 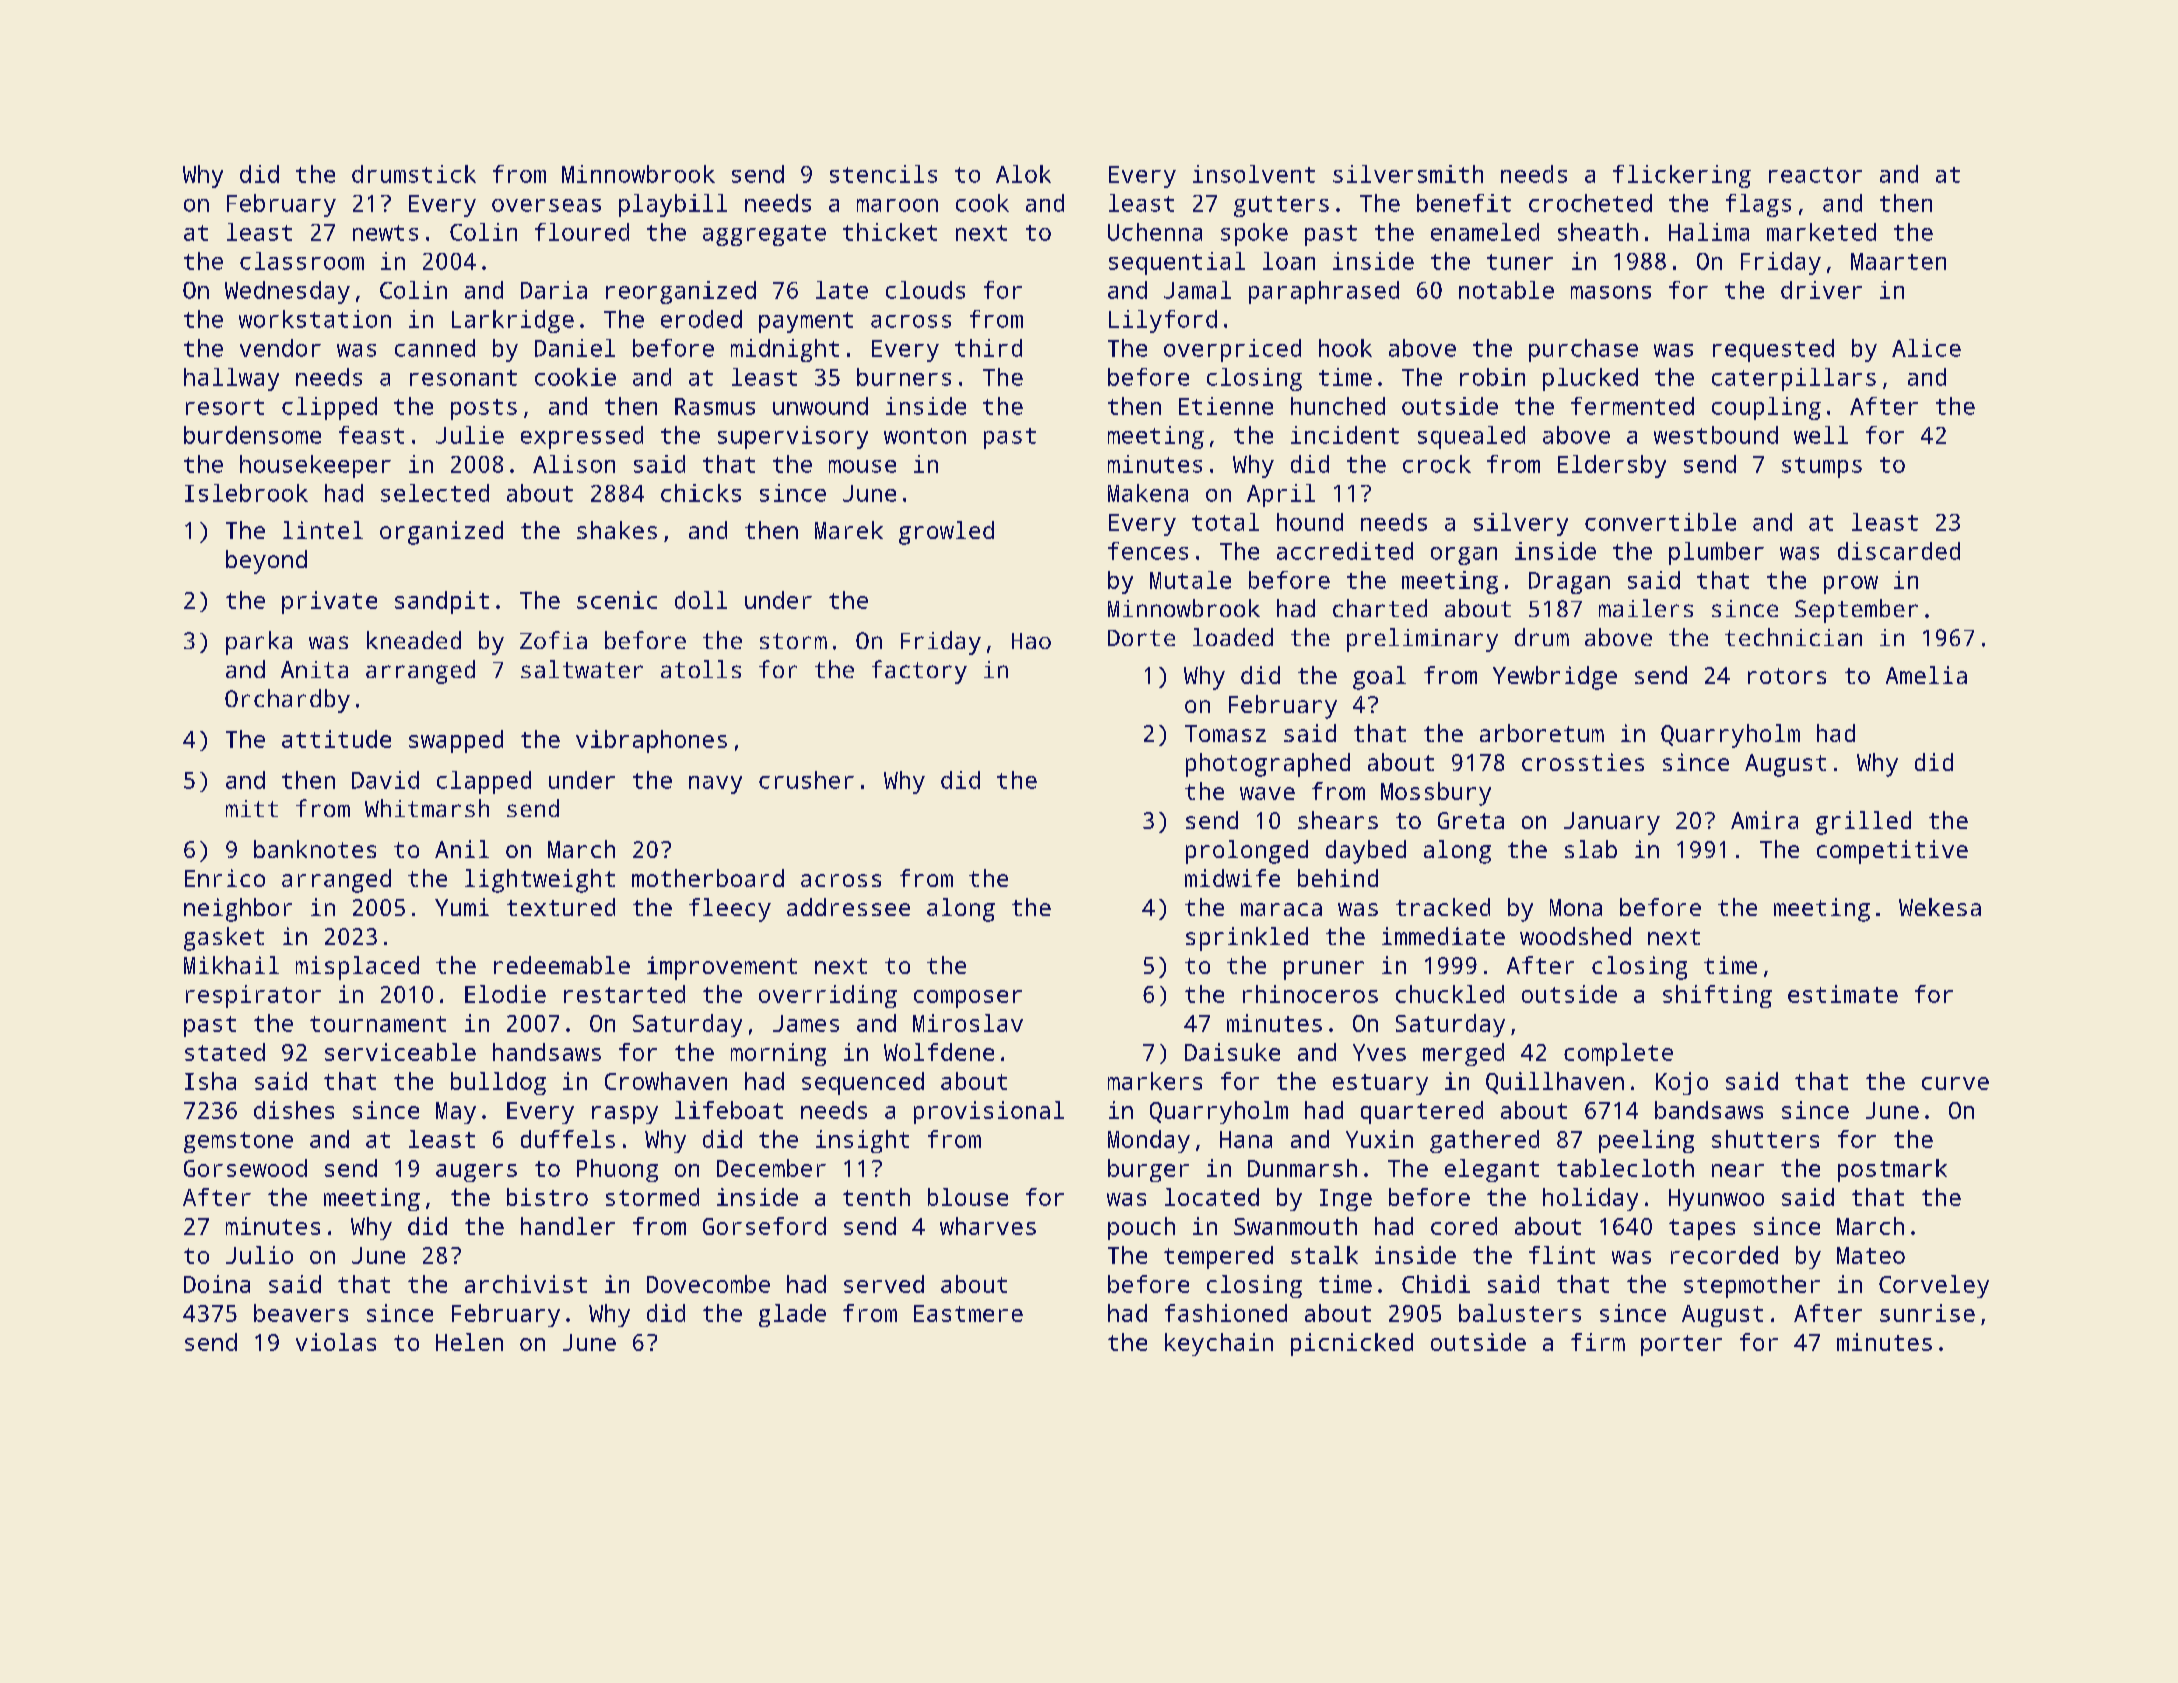 I want to click on estimate, so click(x=1843, y=994).
